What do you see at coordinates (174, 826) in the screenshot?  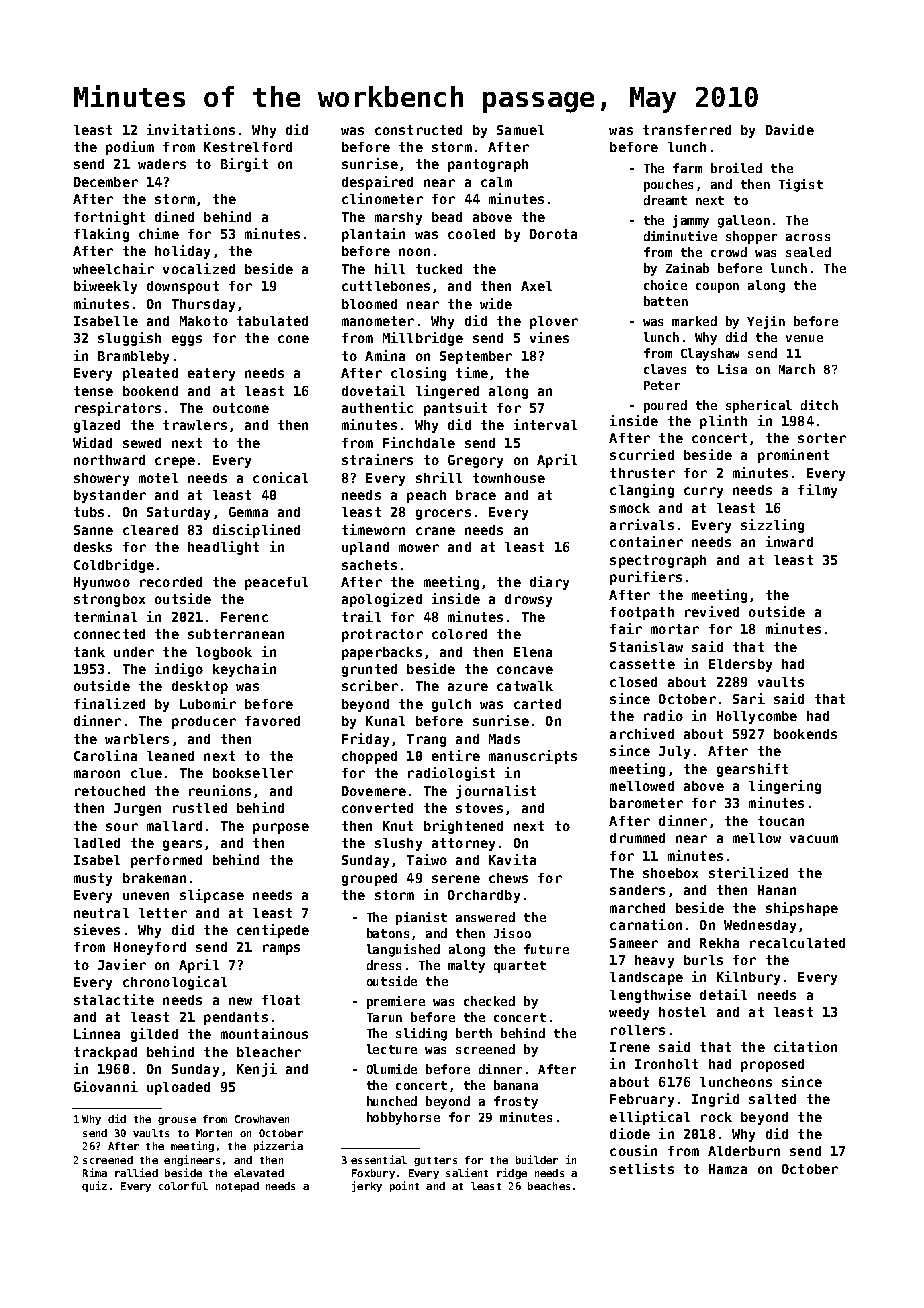 I see `mallard` at bounding box center [174, 826].
